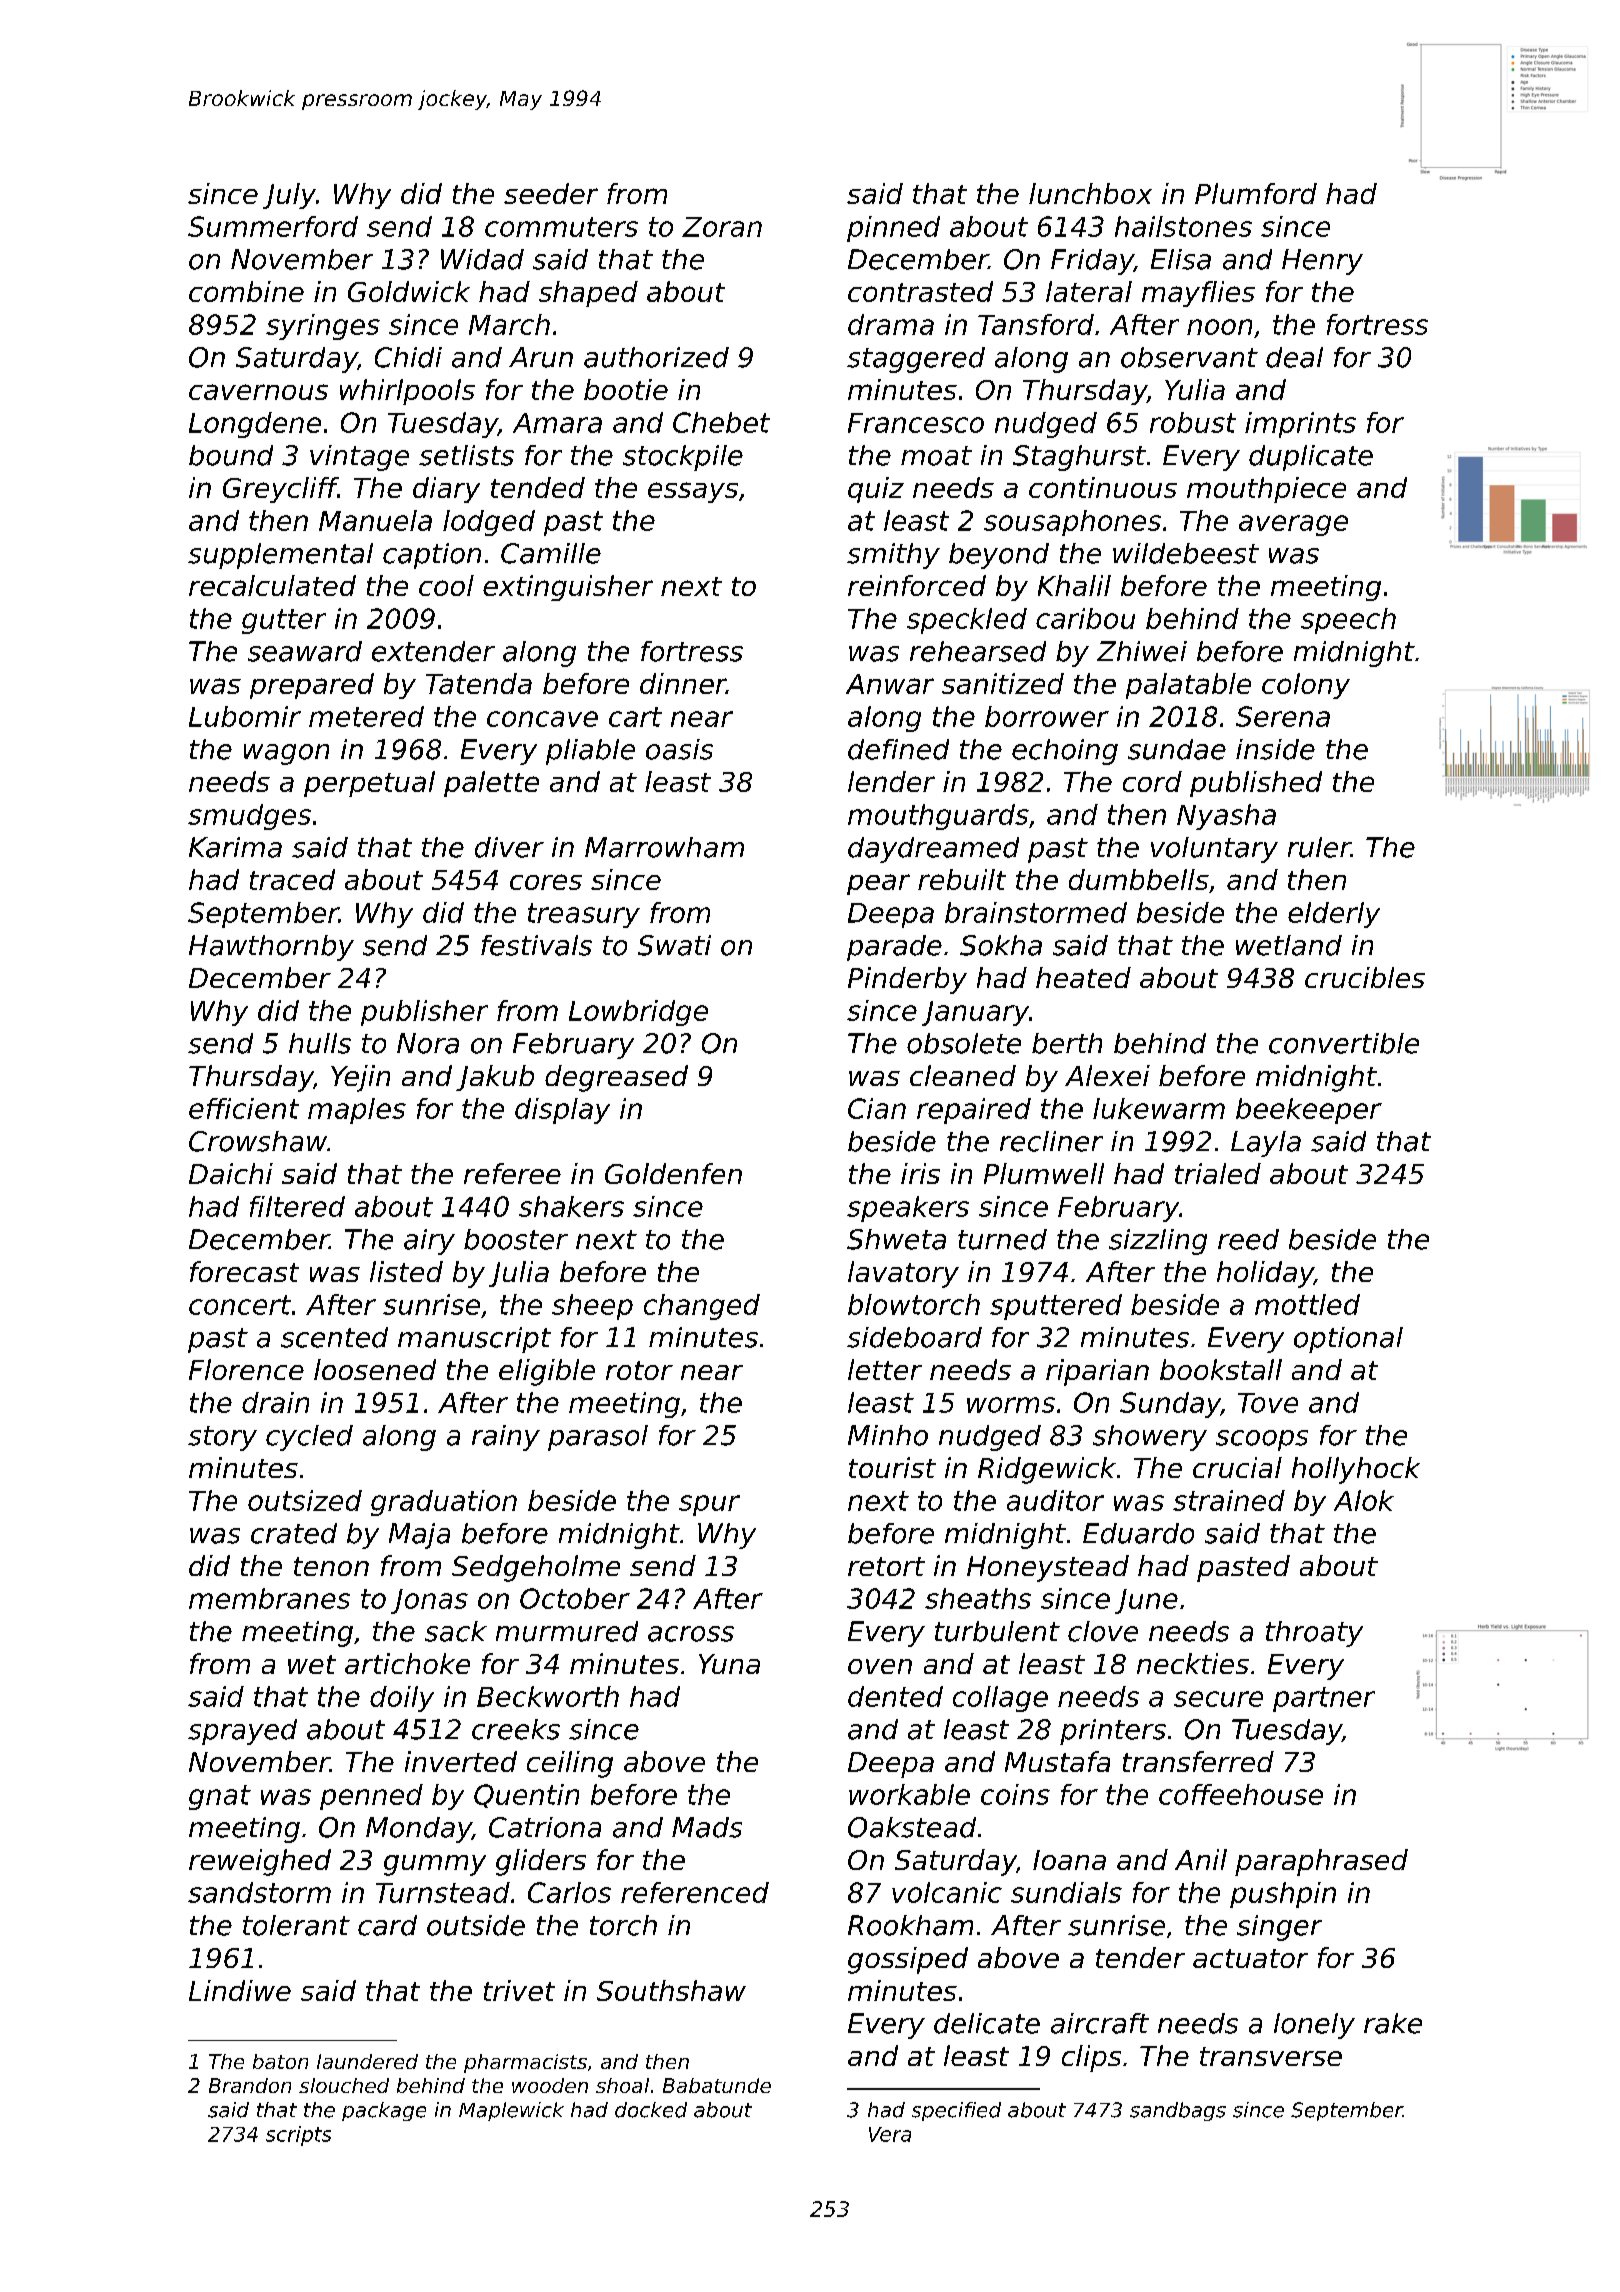  I want to click on Summerford, so click(273, 226).
